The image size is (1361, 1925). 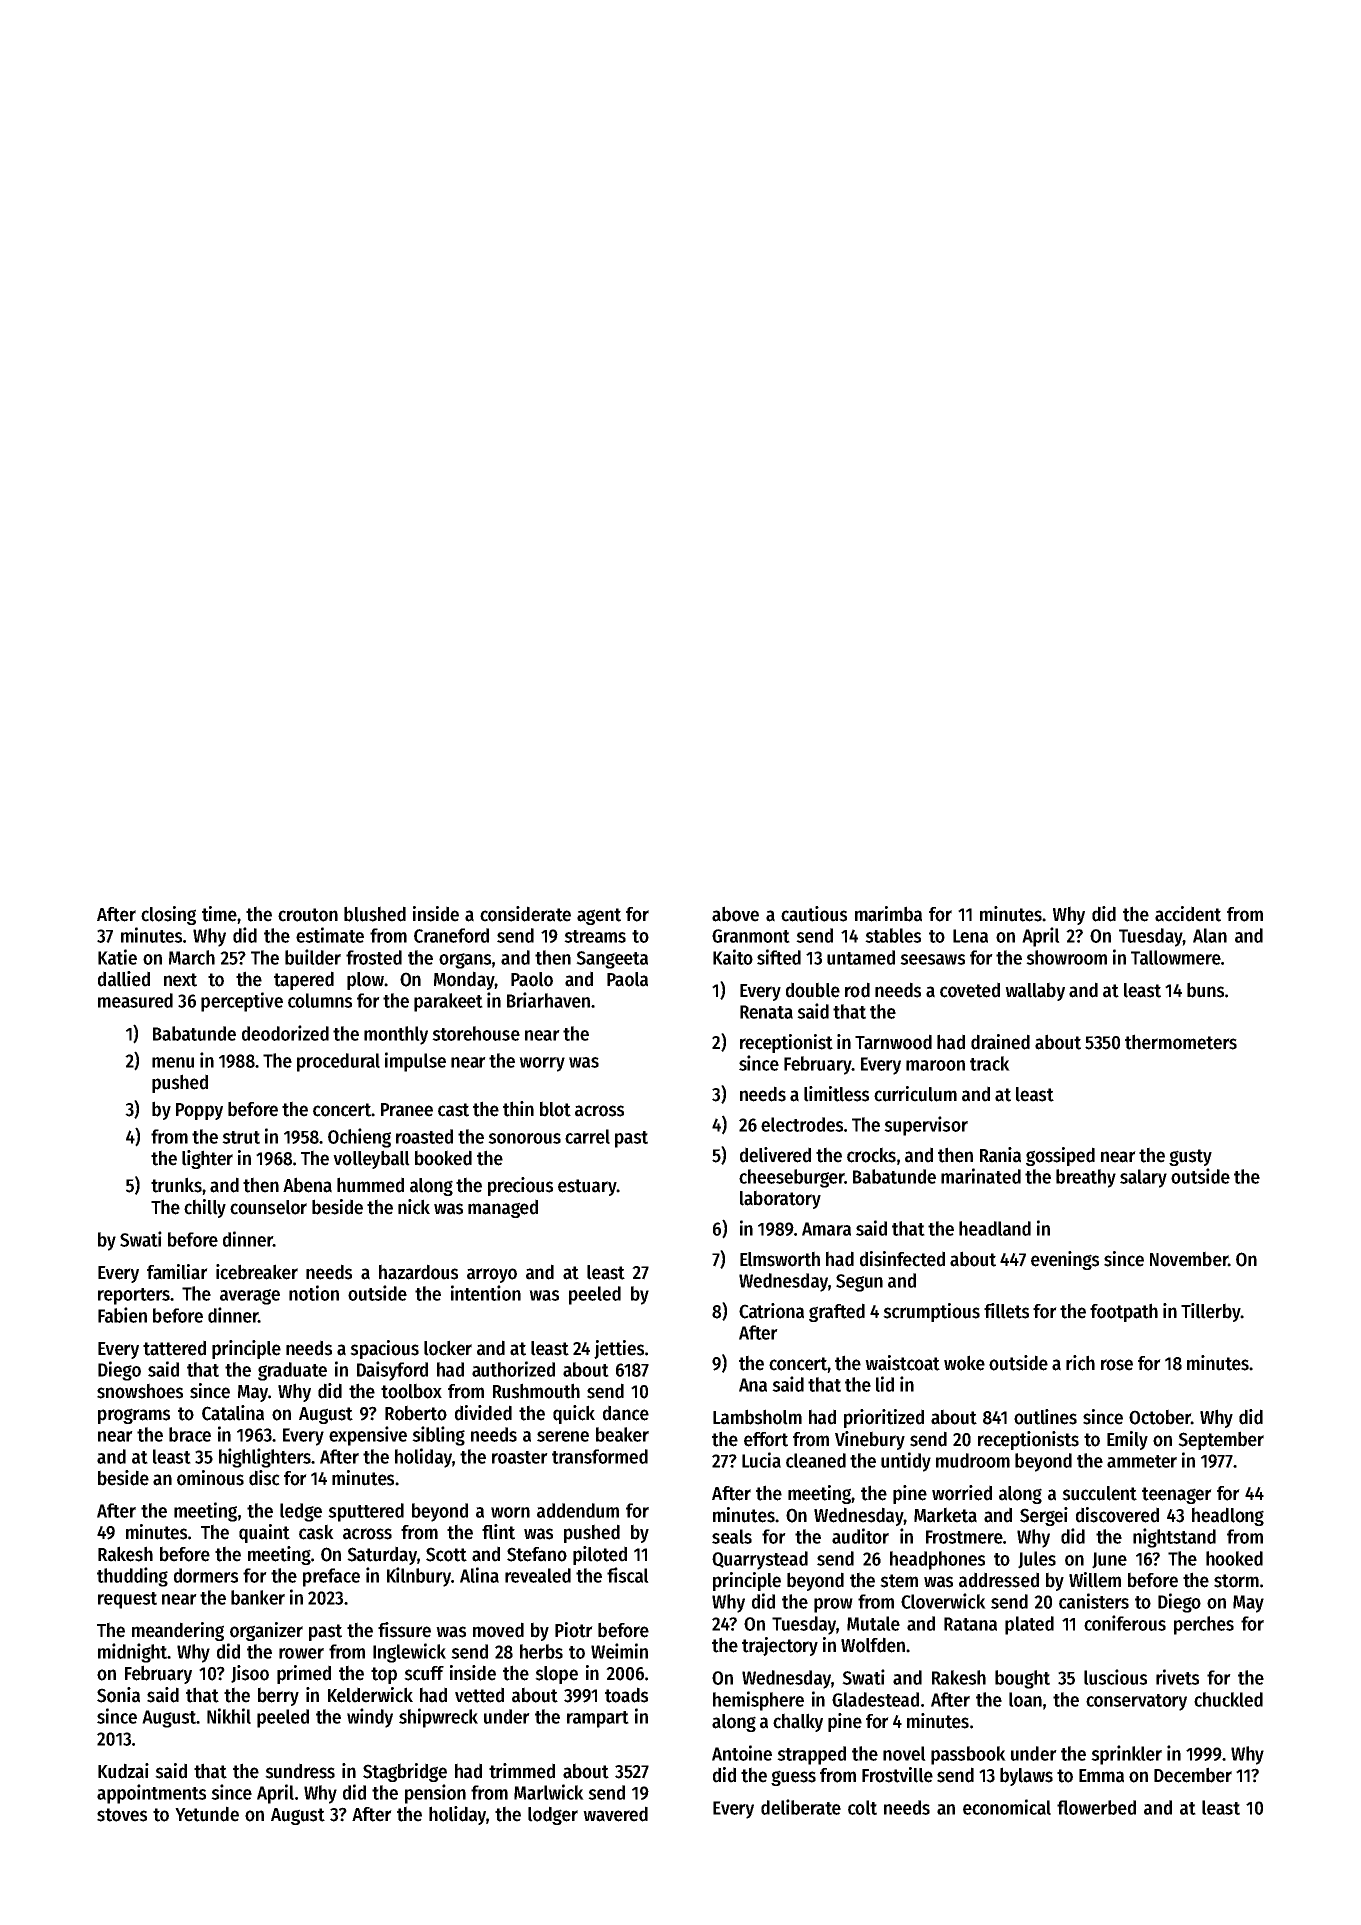 I want to click on deliberate, so click(x=801, y=1807).
